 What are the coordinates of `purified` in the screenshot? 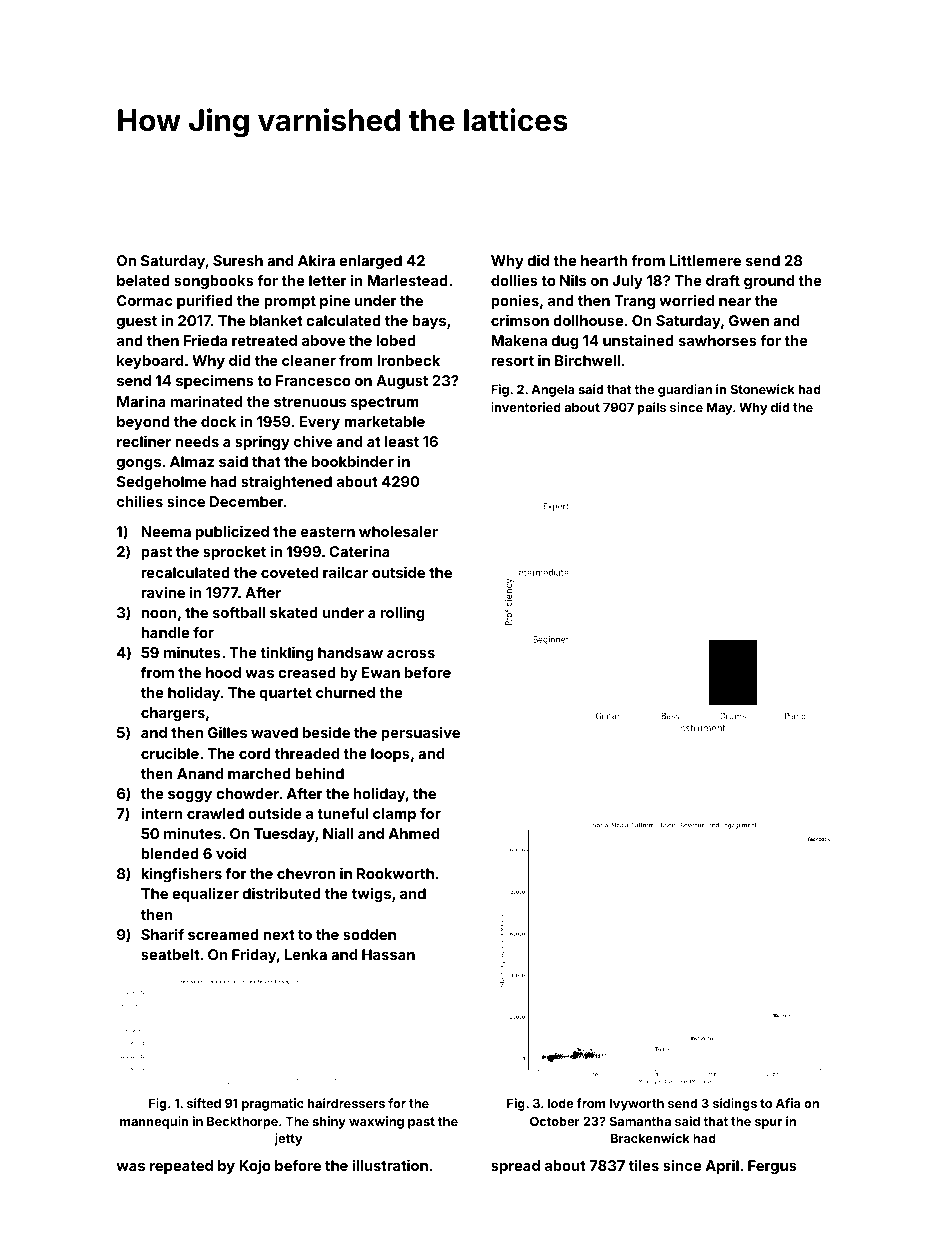 It's located at (205, 301).
